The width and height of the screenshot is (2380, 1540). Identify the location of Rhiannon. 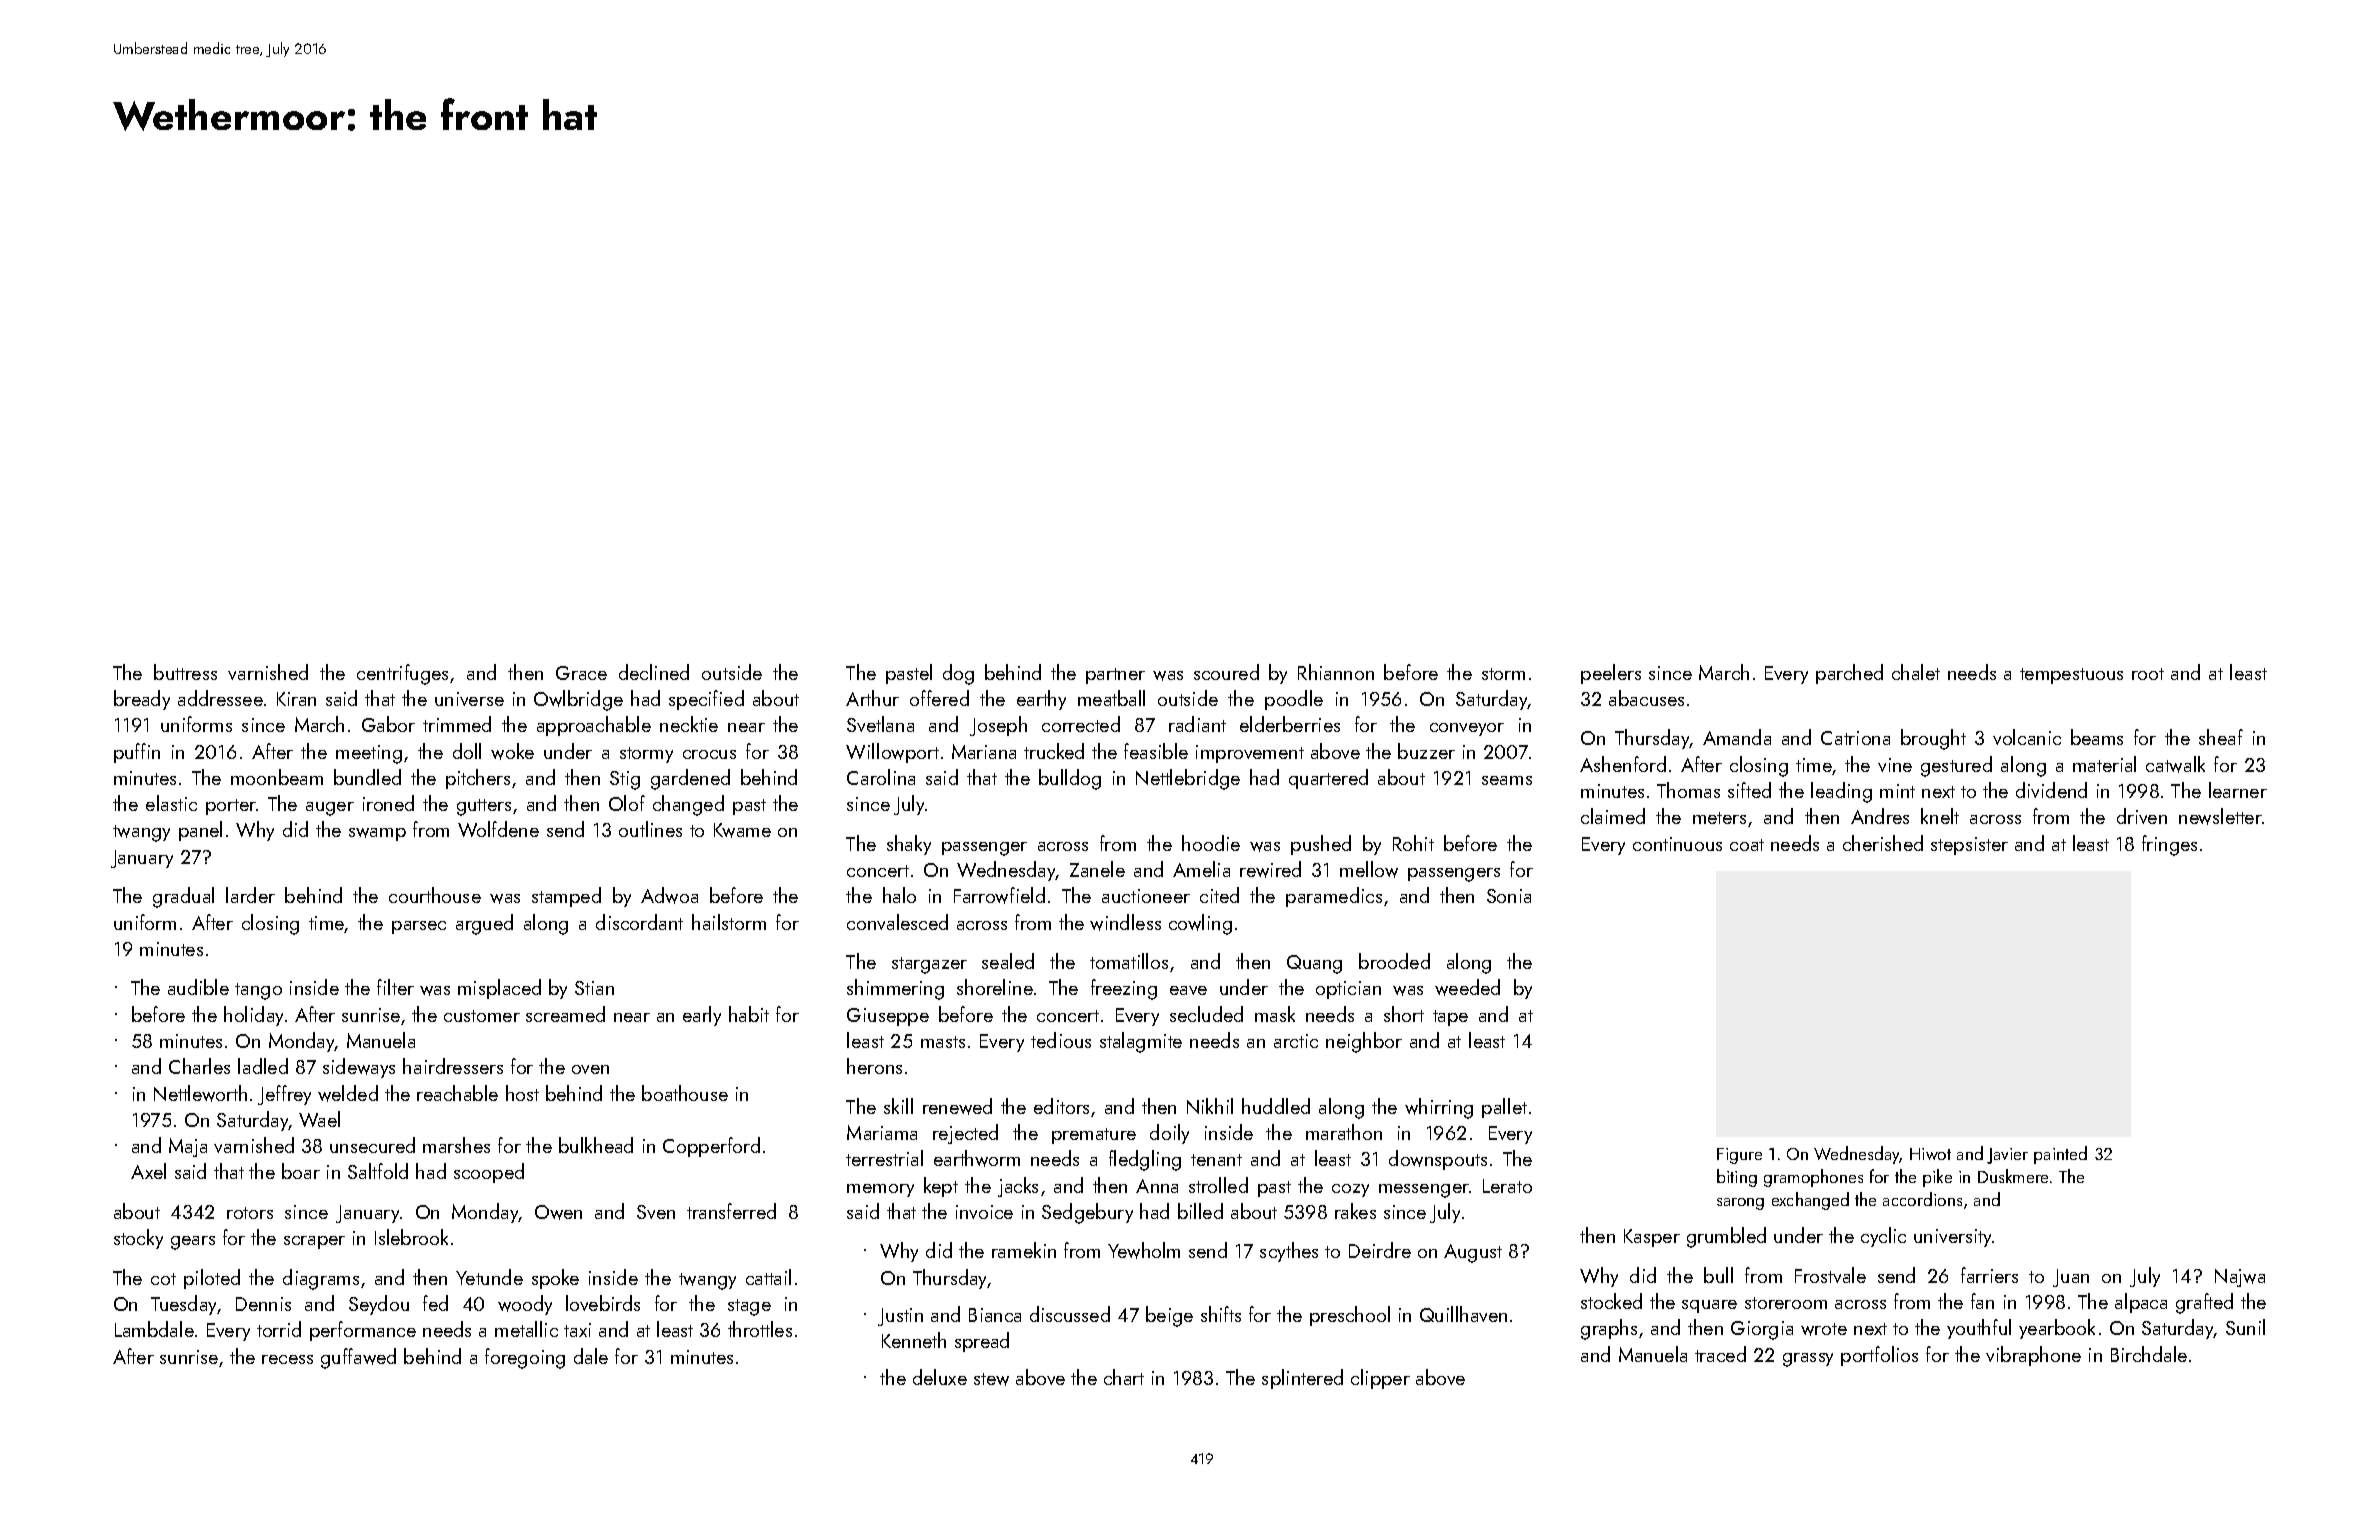
(1336, 672).
